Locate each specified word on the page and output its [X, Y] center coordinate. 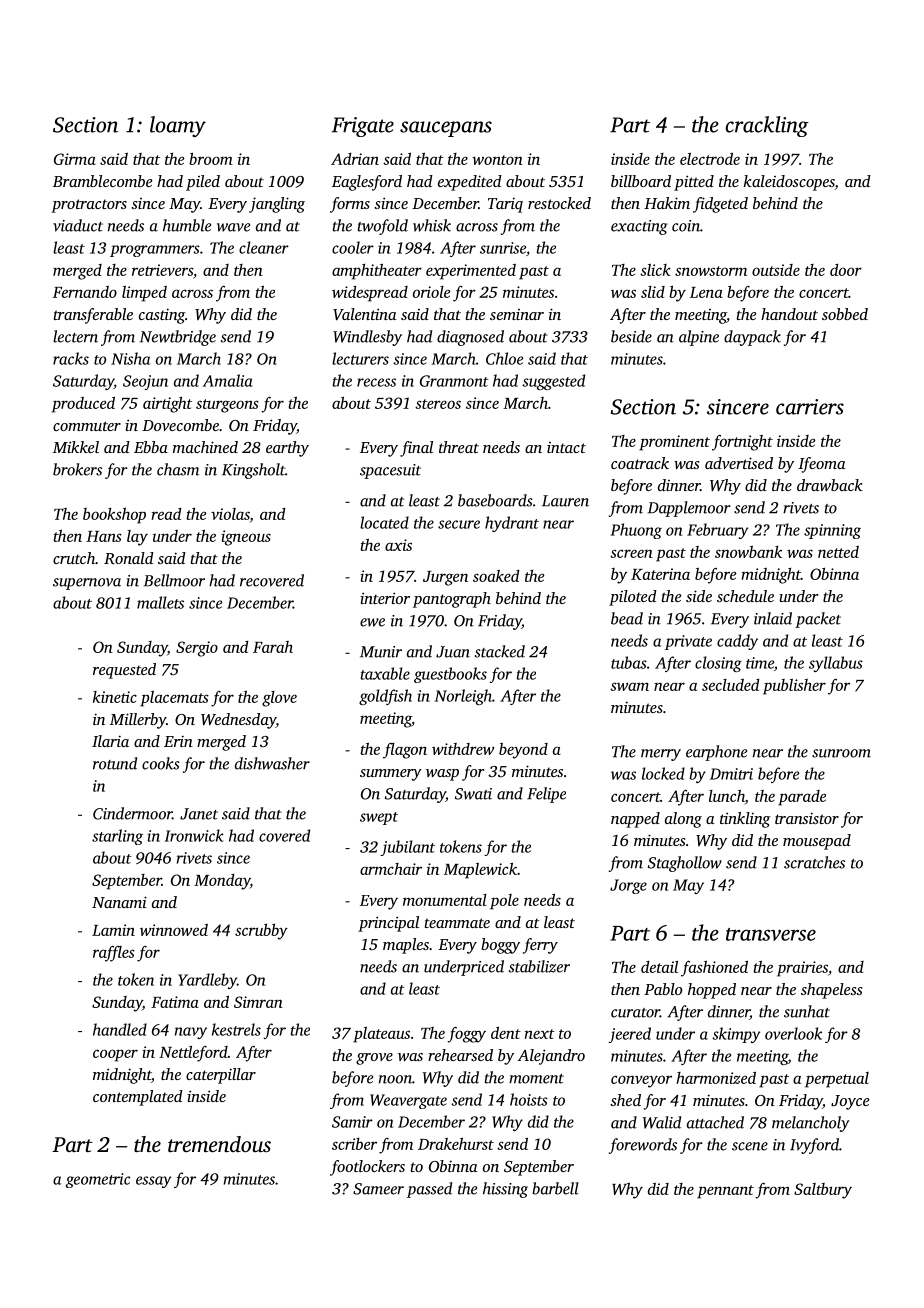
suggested [553, 382]
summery [391, 775]
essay [153, 1182]
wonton [497, 160]
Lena [706, 292]
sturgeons [227, 406]
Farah [273, 647]
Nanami [119, 902]
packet [818, 620]
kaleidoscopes [789, 183]
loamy [178, 126]
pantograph [452, 600]
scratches [814, 862]
